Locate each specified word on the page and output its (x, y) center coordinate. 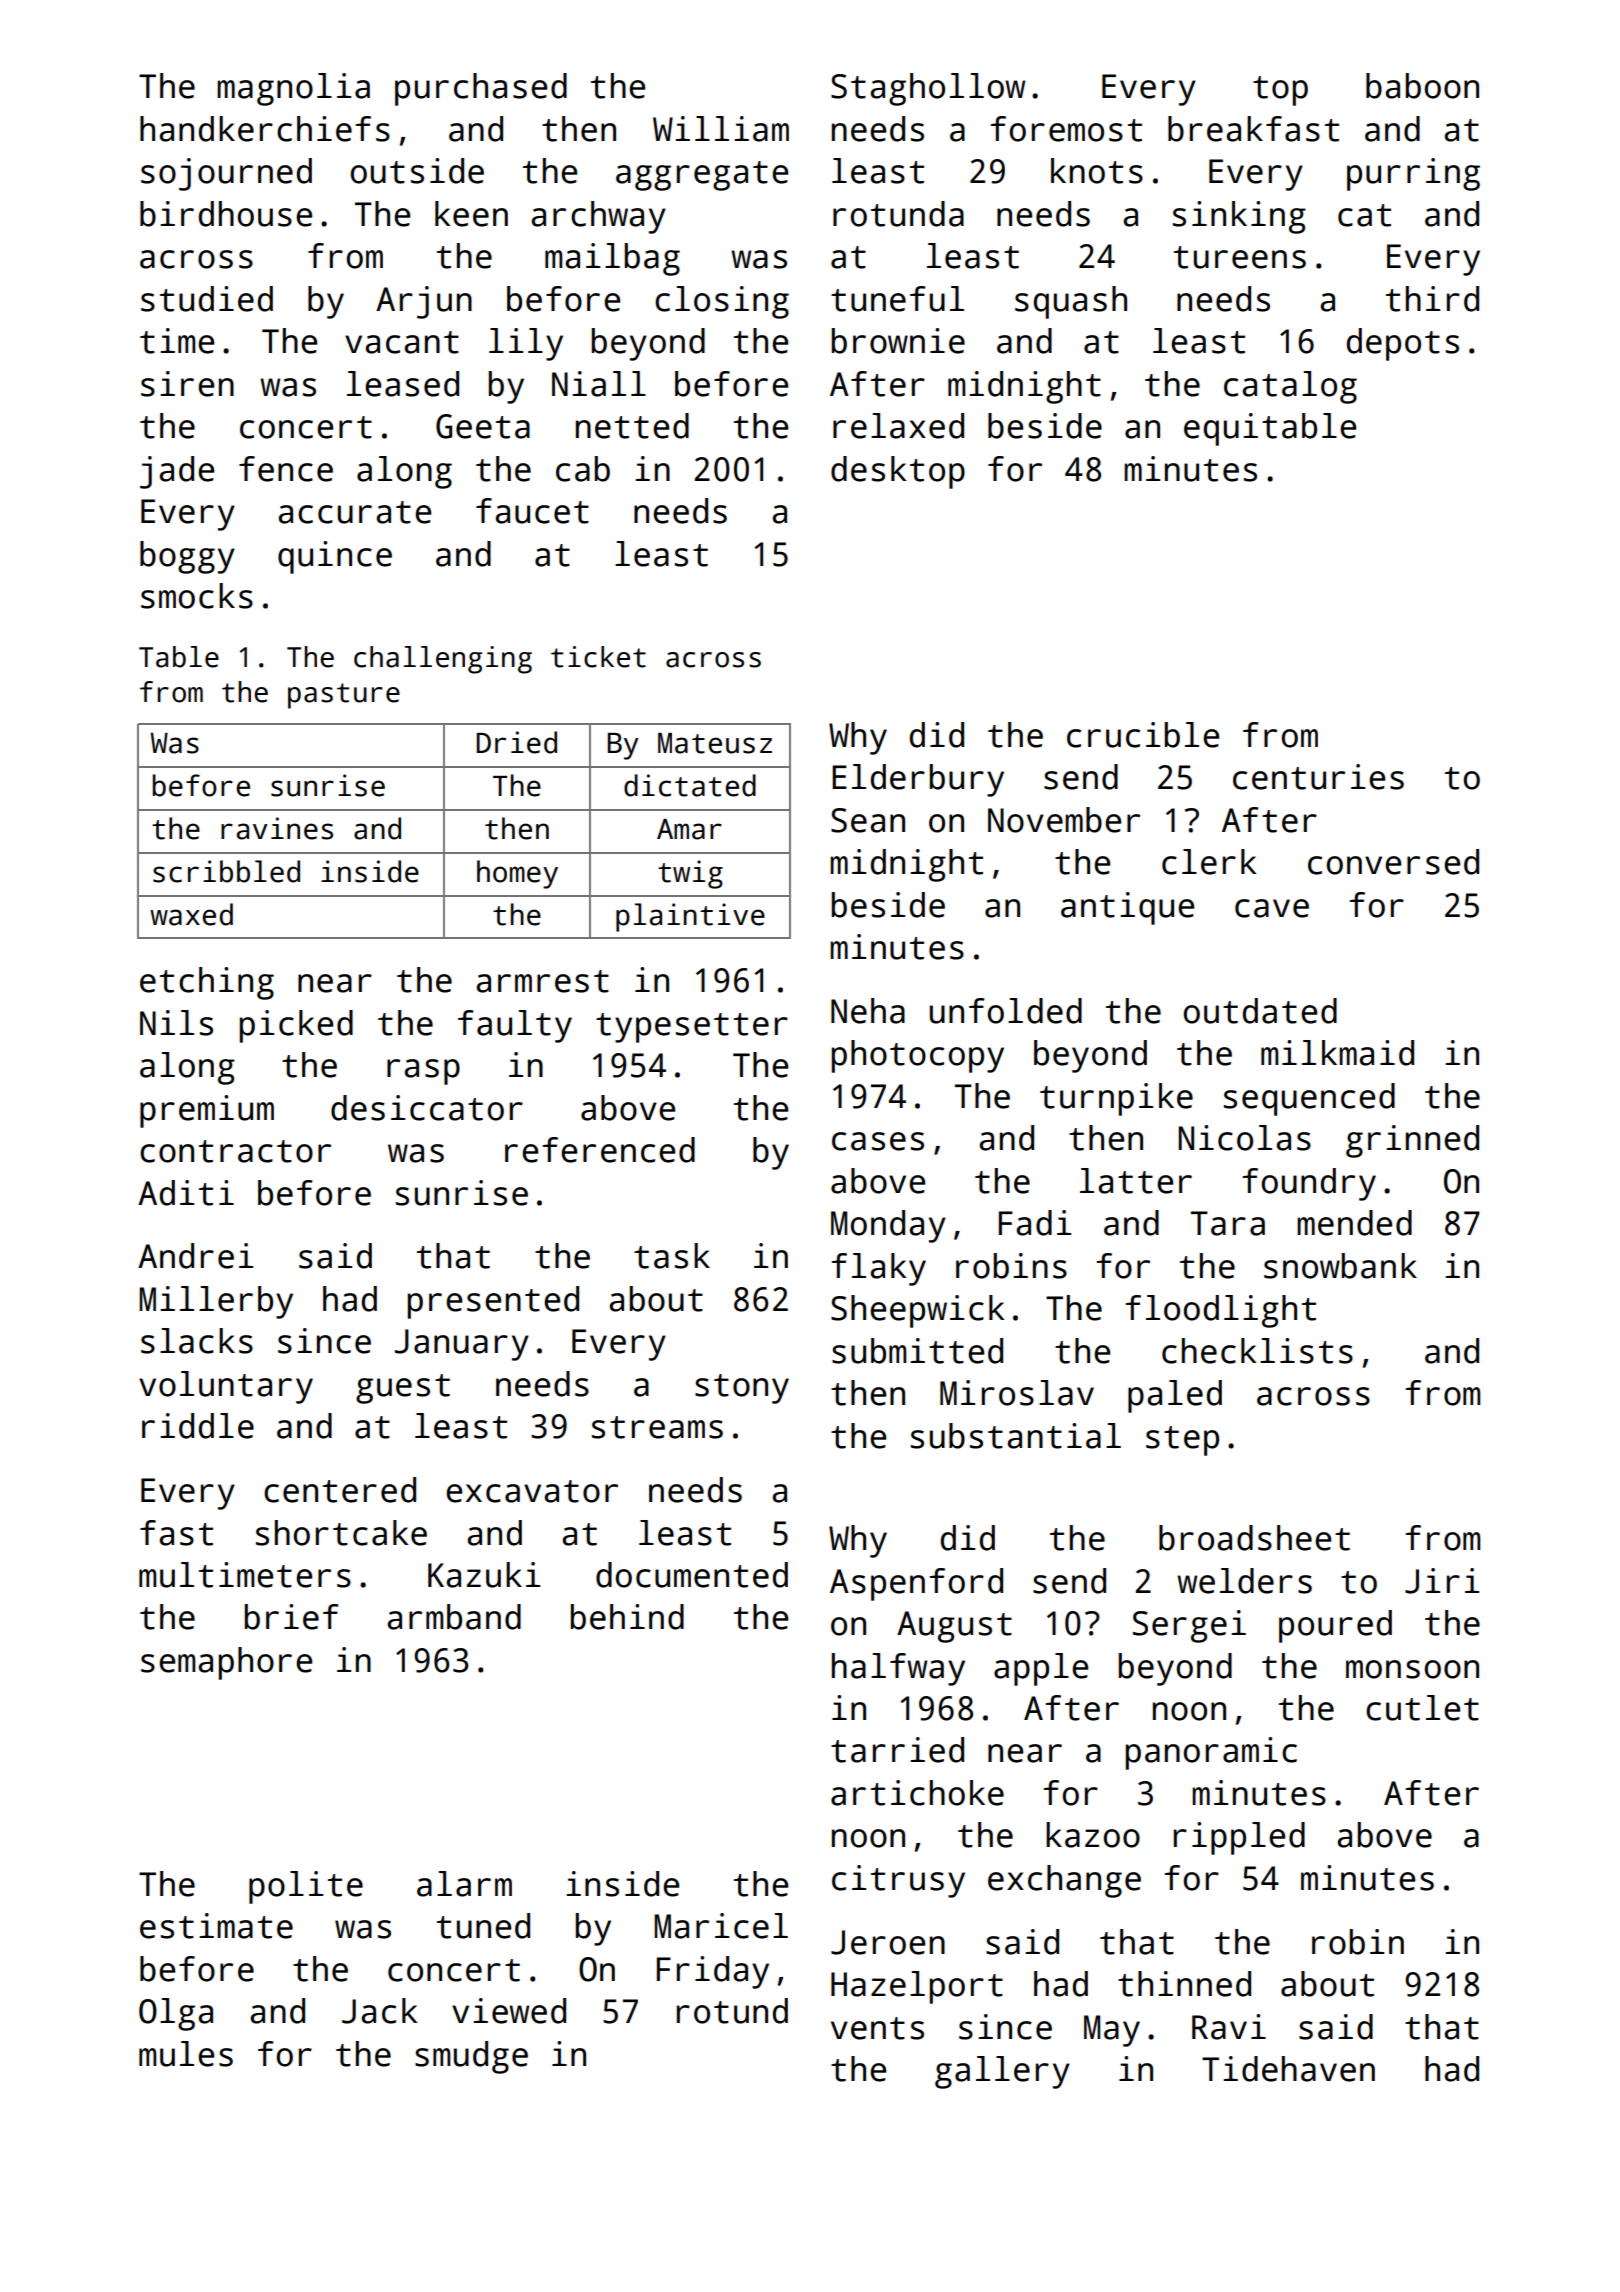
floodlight (1220, 1311)
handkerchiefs (265, 129)
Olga (176, 2014)
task (672, 1256)
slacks (197, 1341)
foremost (1066, 129)
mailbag (612, 259)
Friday (713, 1972)
